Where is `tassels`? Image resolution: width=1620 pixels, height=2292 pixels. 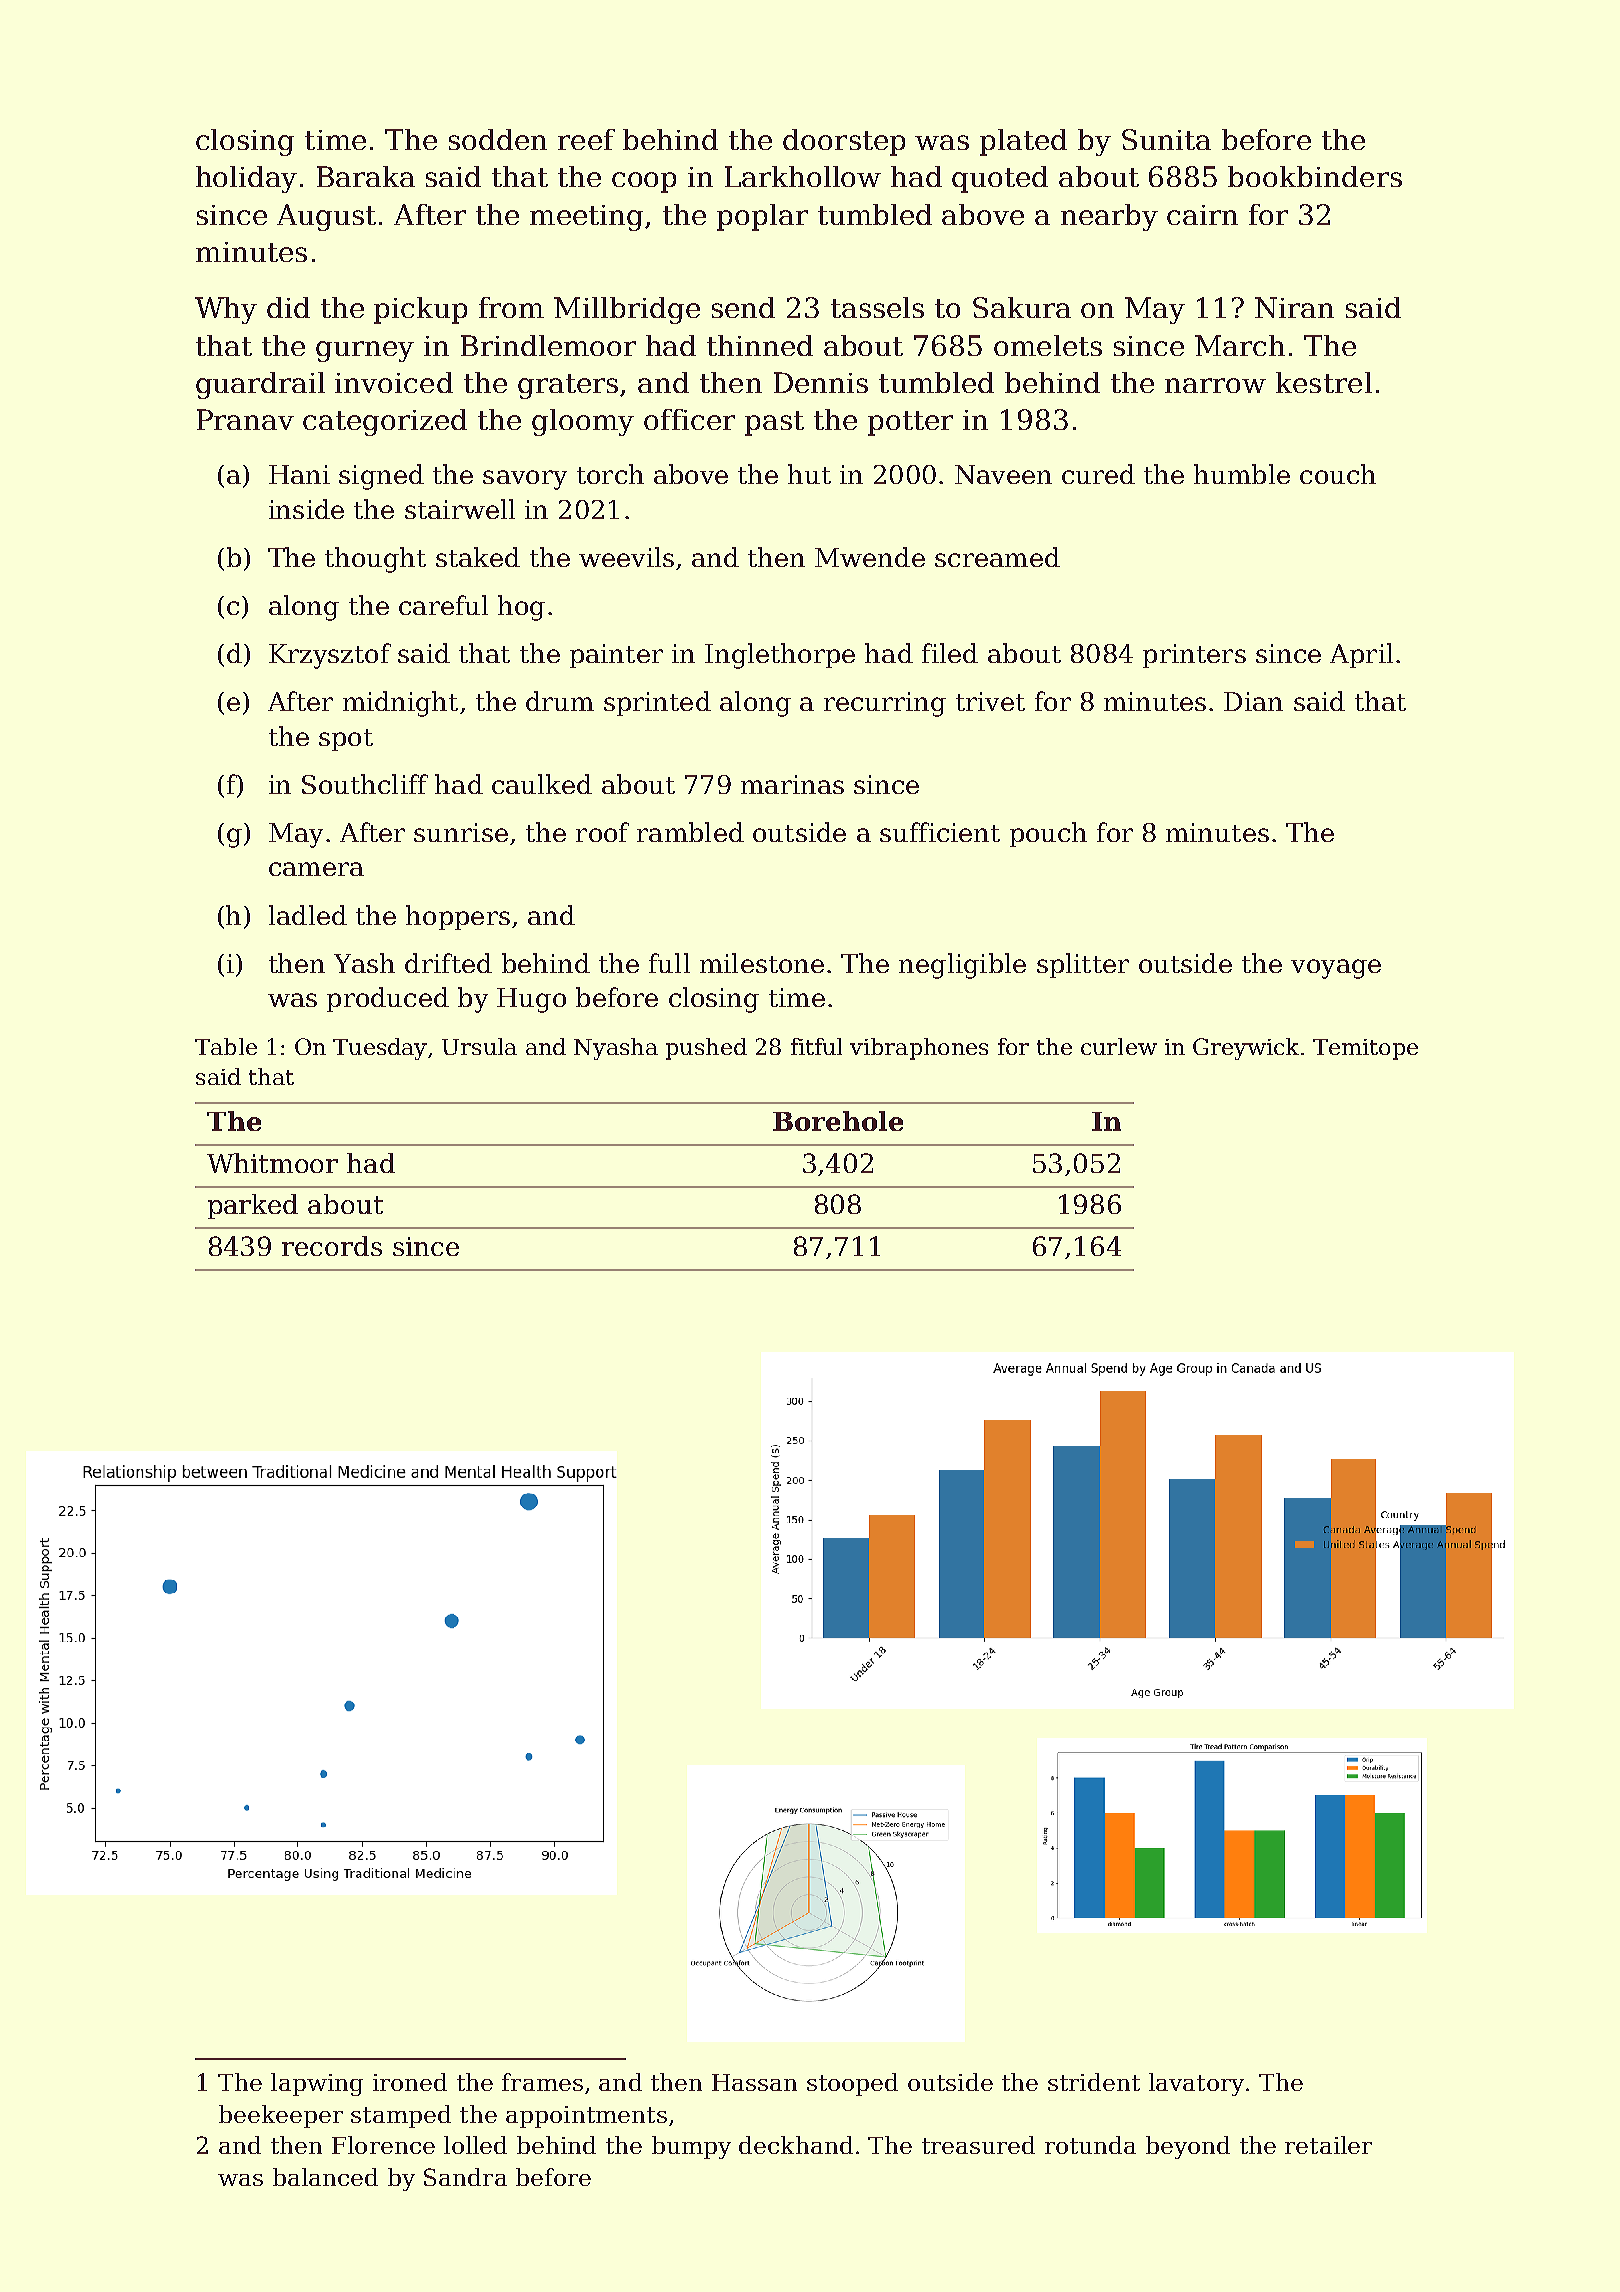 tassels is located at coordinates (877, 307).
